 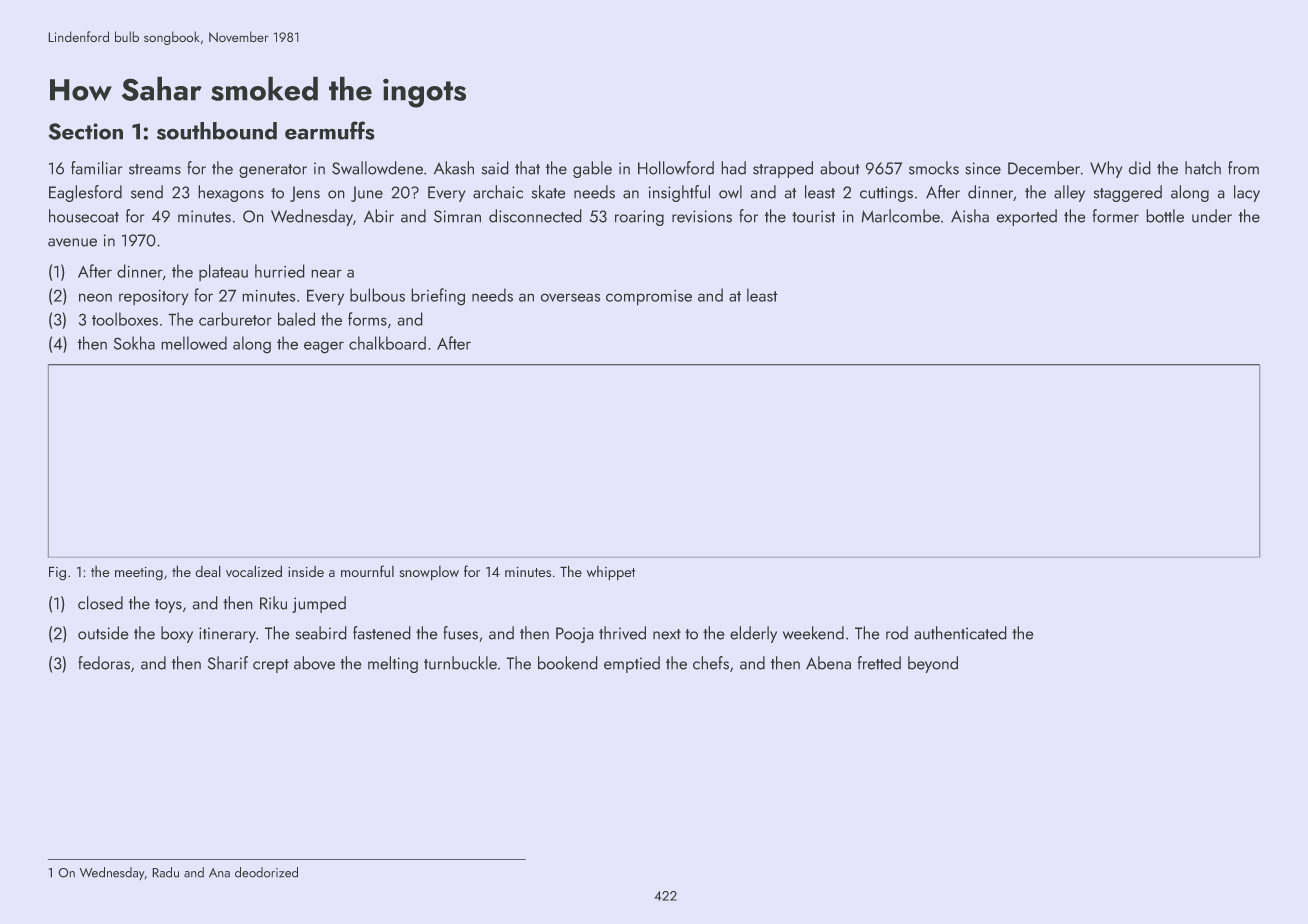 What do you see at coordinates (649, 298) in the image?
I see `compromise` at bounding box center [649, 298].
